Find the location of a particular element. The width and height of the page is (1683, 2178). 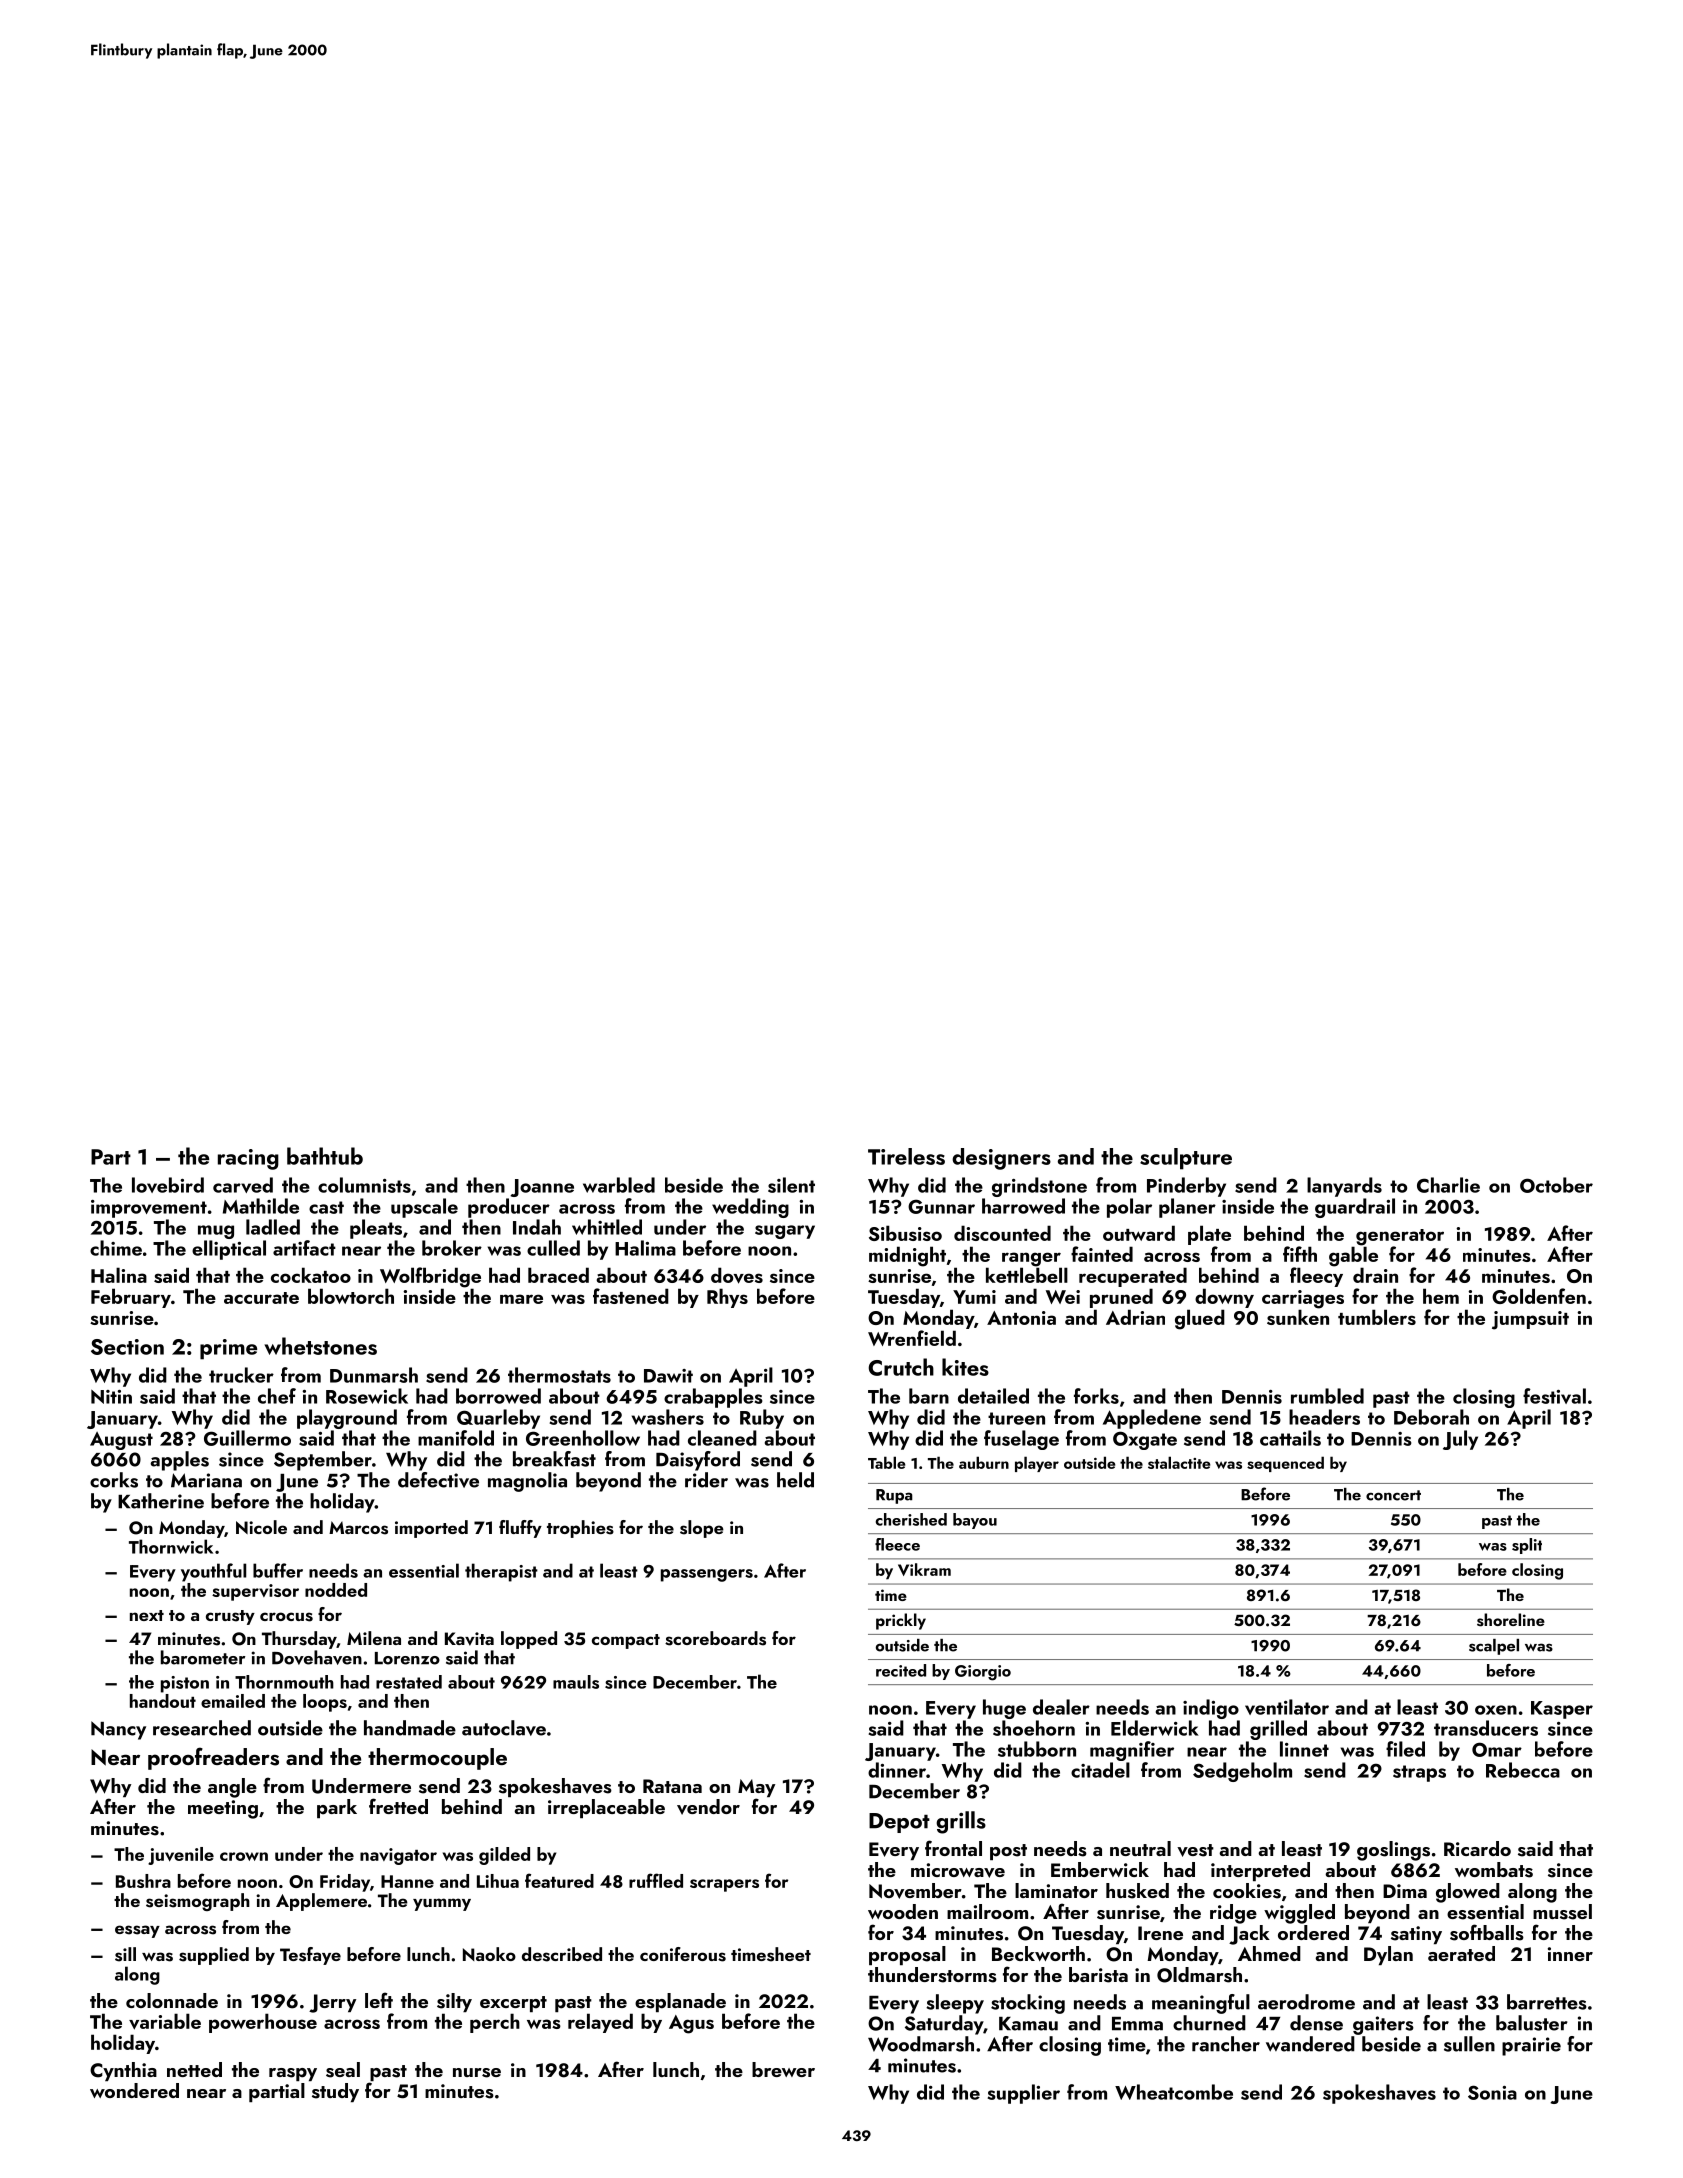

lanyards is located at coordinates (1344, 1187).
